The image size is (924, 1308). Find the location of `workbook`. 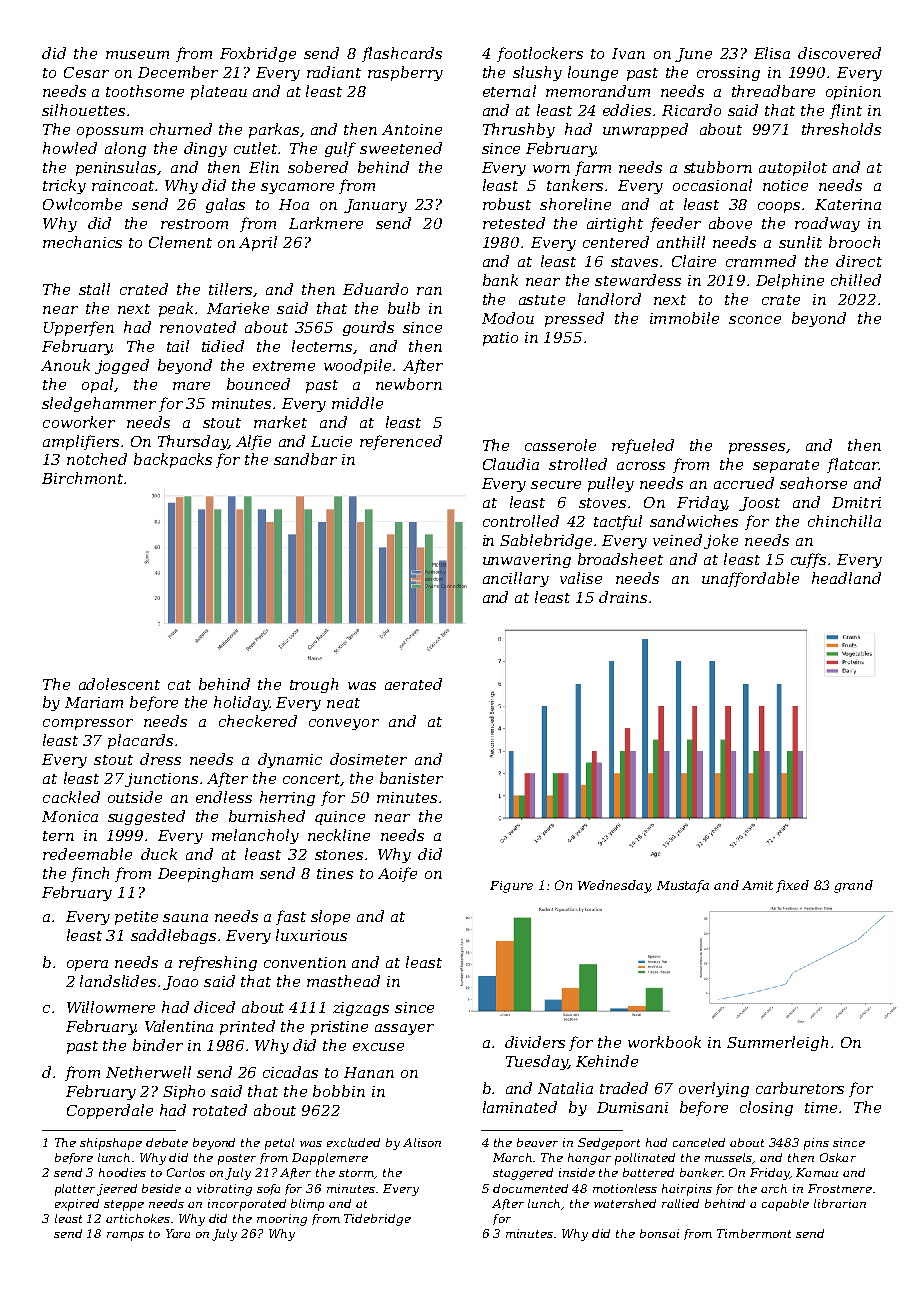

workbook is located at coordinates (664, 1042).
